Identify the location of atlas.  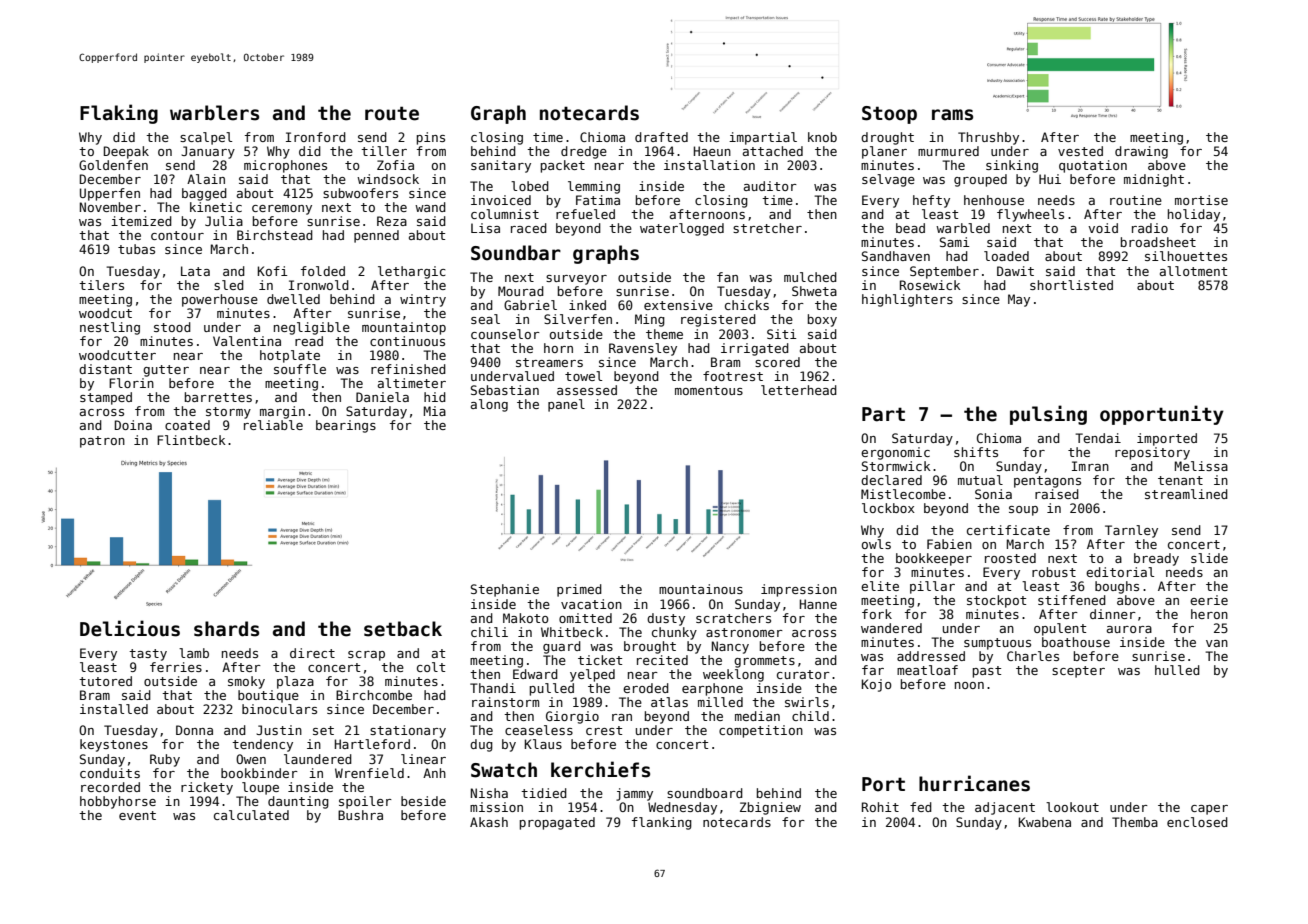
(669, 702).
